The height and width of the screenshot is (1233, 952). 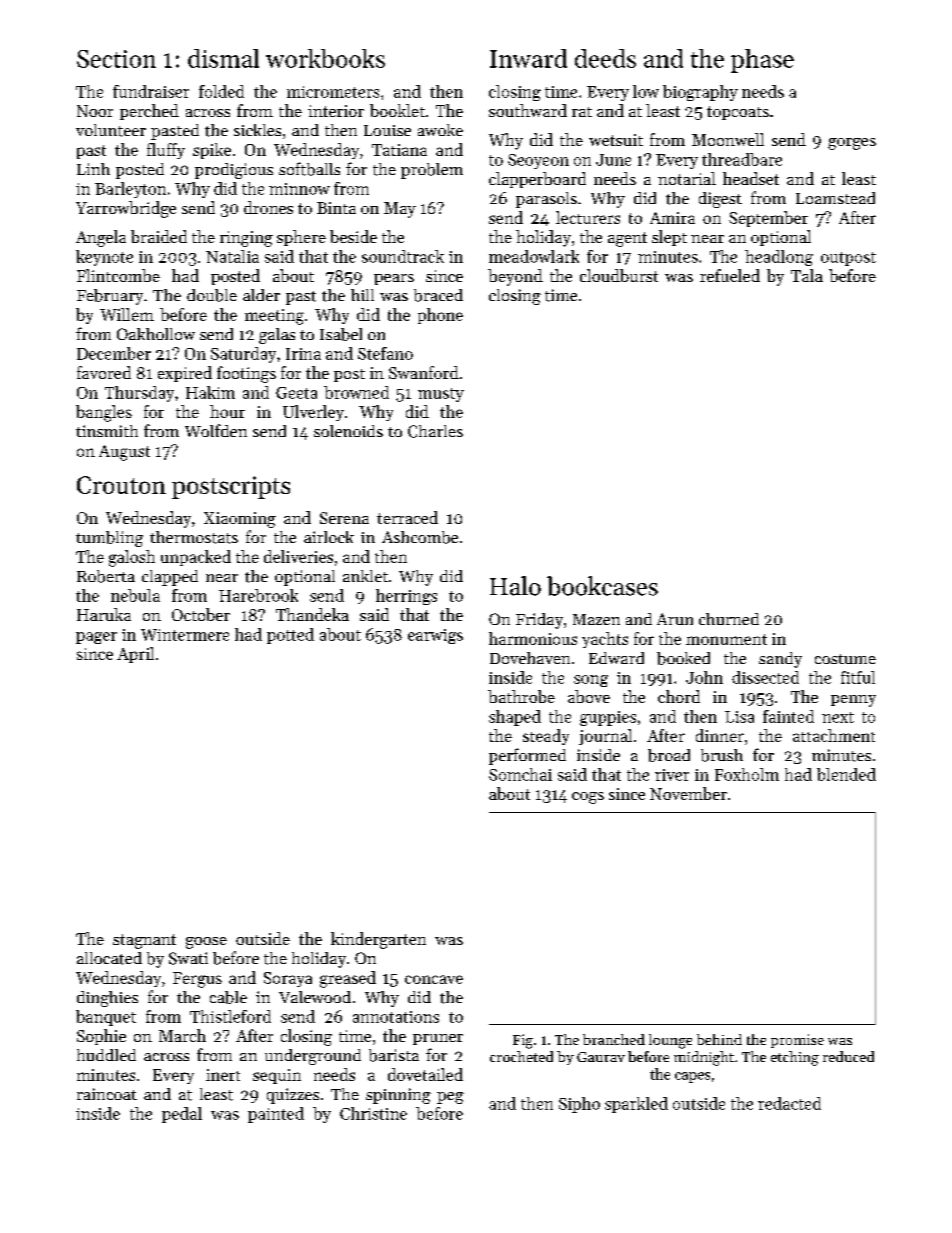 I want to click on Halo, so click(x=515, y=586).
